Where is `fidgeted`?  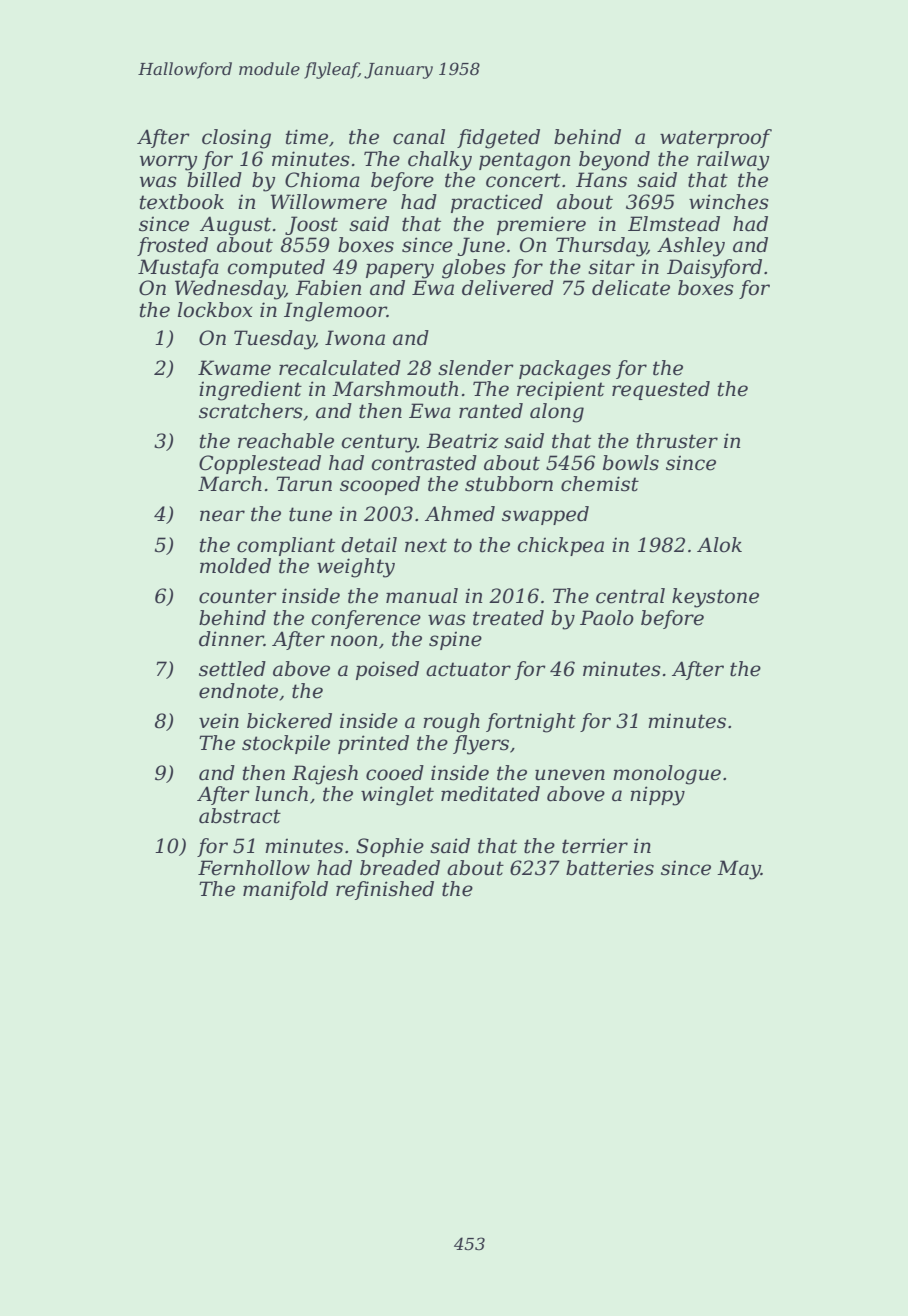 fidgeted is located at coordinates (498, 139).
